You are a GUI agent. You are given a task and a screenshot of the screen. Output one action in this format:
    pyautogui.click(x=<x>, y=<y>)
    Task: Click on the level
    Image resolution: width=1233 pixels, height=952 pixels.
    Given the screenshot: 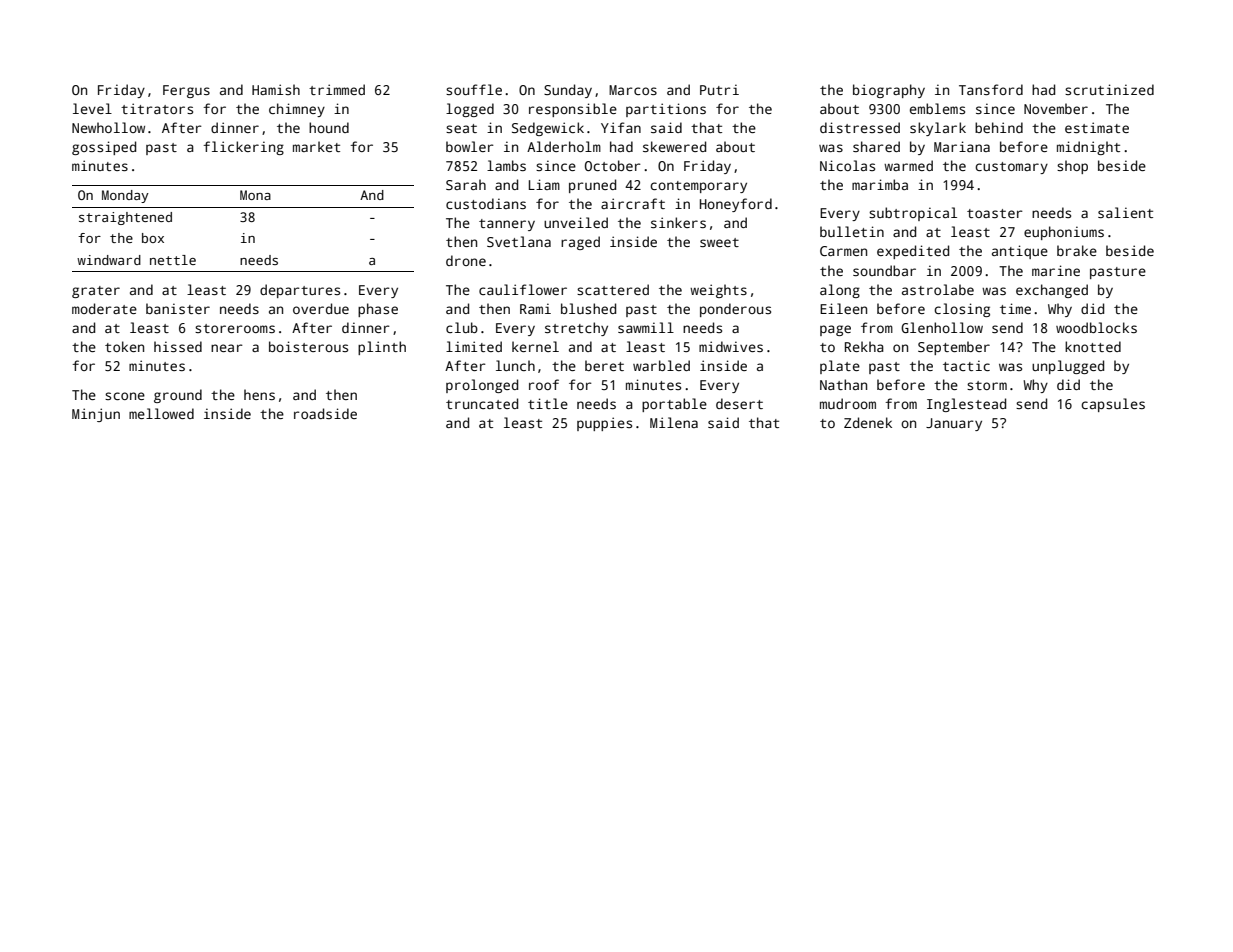 What is the action you would take?
    pyautogui.click(x=92, y=108)
